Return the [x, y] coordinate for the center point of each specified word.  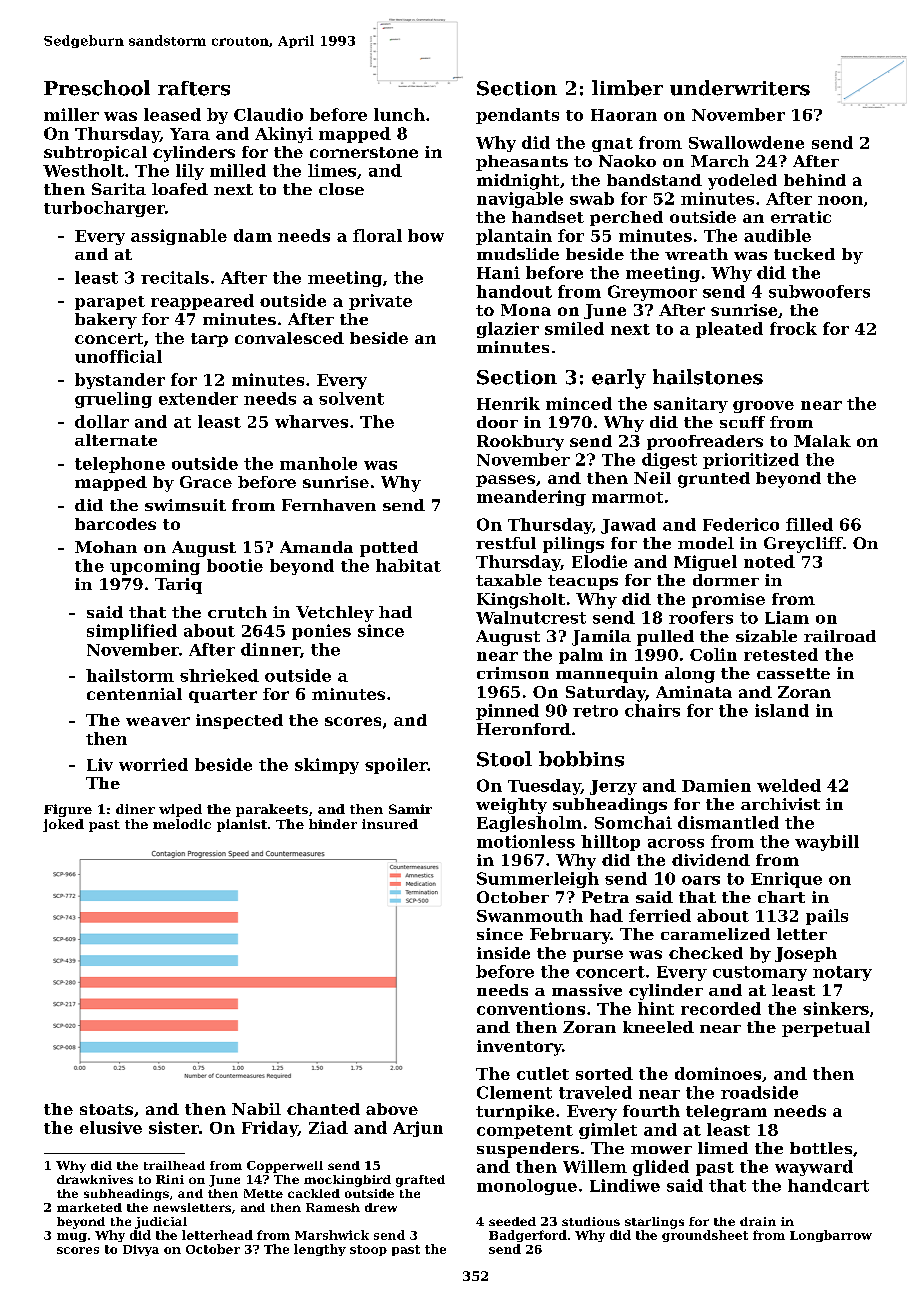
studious [591, 1221]
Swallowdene [746, 142]
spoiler [396, 766]
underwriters [740, 88]
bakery [106, 321]
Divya [141, 1250]
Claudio [268, 114]
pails [827, 917]
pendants [517, 116]
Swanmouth [530, 915]
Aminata [694, 692]
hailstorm [130, 675]
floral [377, 235]
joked [63, 825]
